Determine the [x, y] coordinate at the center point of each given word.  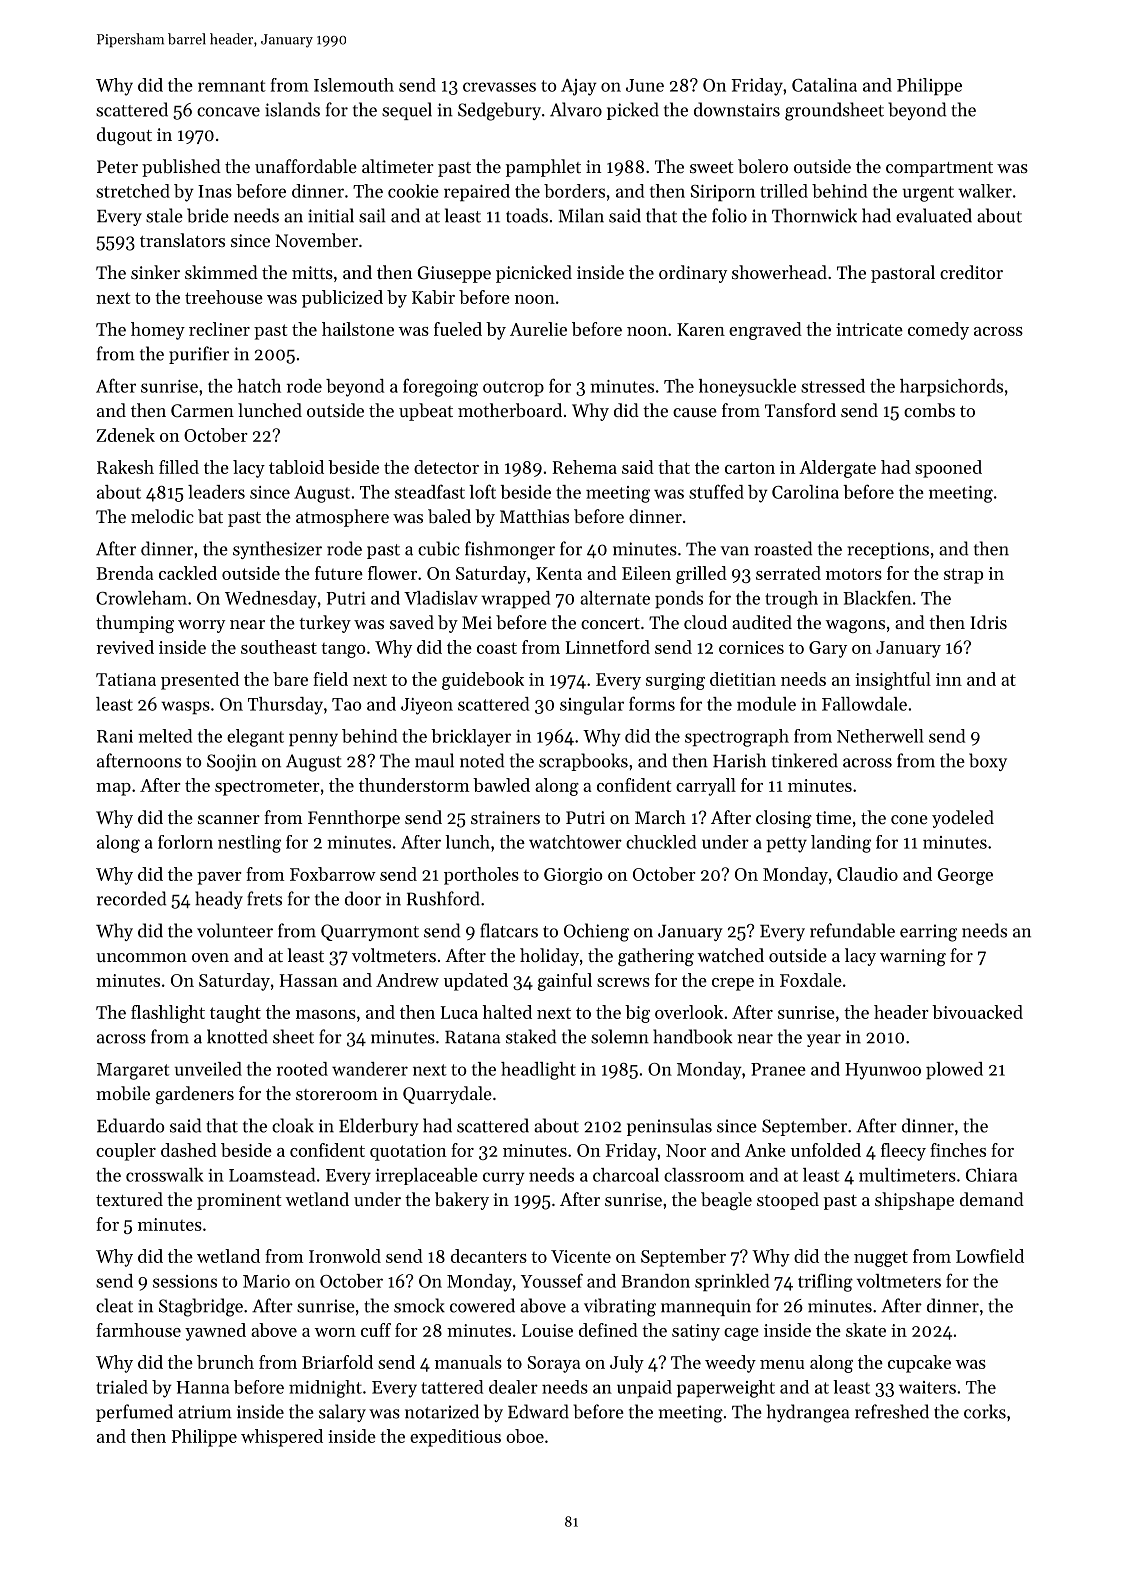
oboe [525, 1436]
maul [434, 760]
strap [963, 576]
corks [985, 1411]
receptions [888, 550]
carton [750, 468]
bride [208, 215]
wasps [185, 708]
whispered [282, 1438]
